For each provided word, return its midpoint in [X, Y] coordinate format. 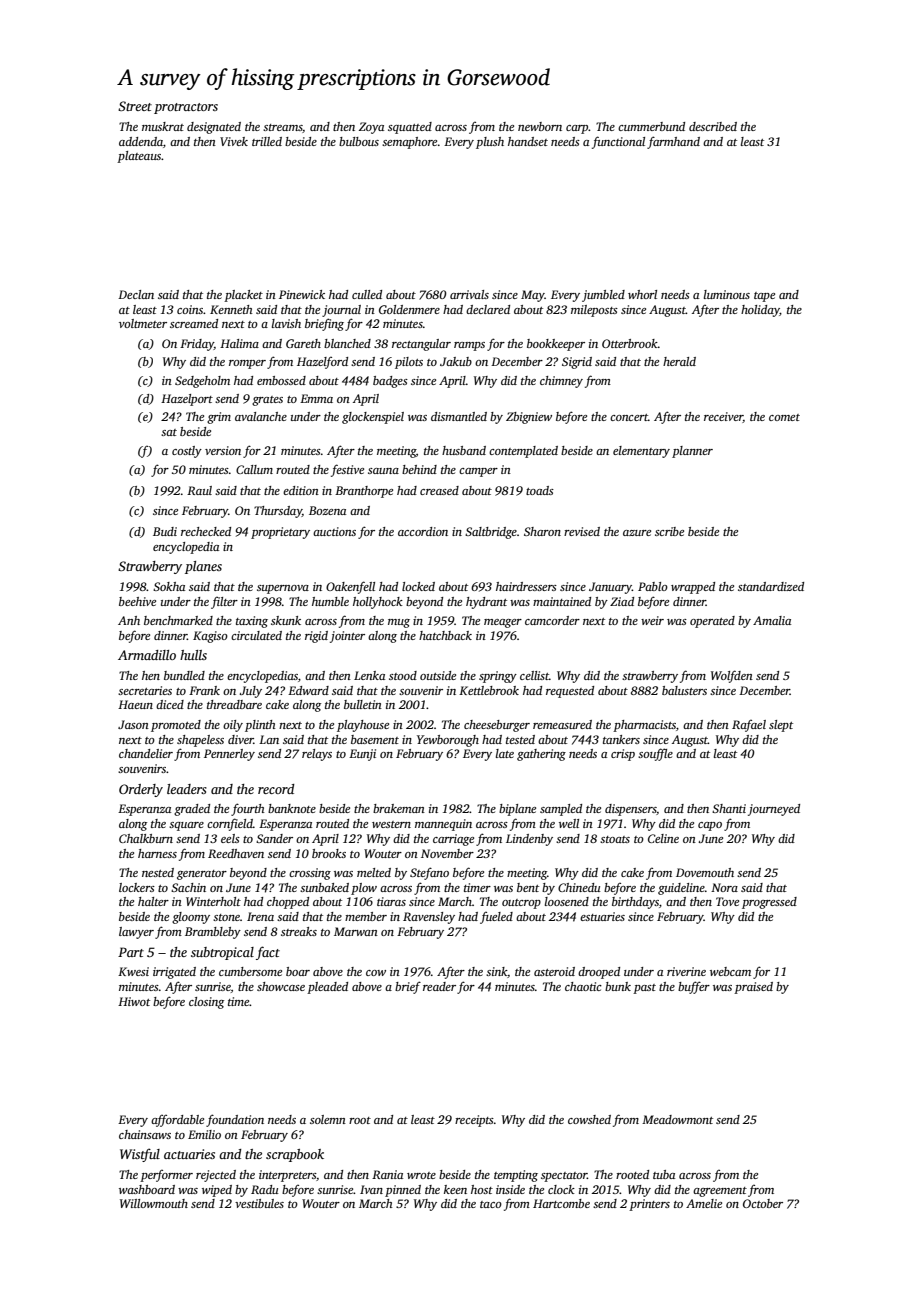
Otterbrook [630, 343]
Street [135, 106]
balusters [684, 690]
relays [317, 755]
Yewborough [448, 741]
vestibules [259, 1203]
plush [490, 143]
